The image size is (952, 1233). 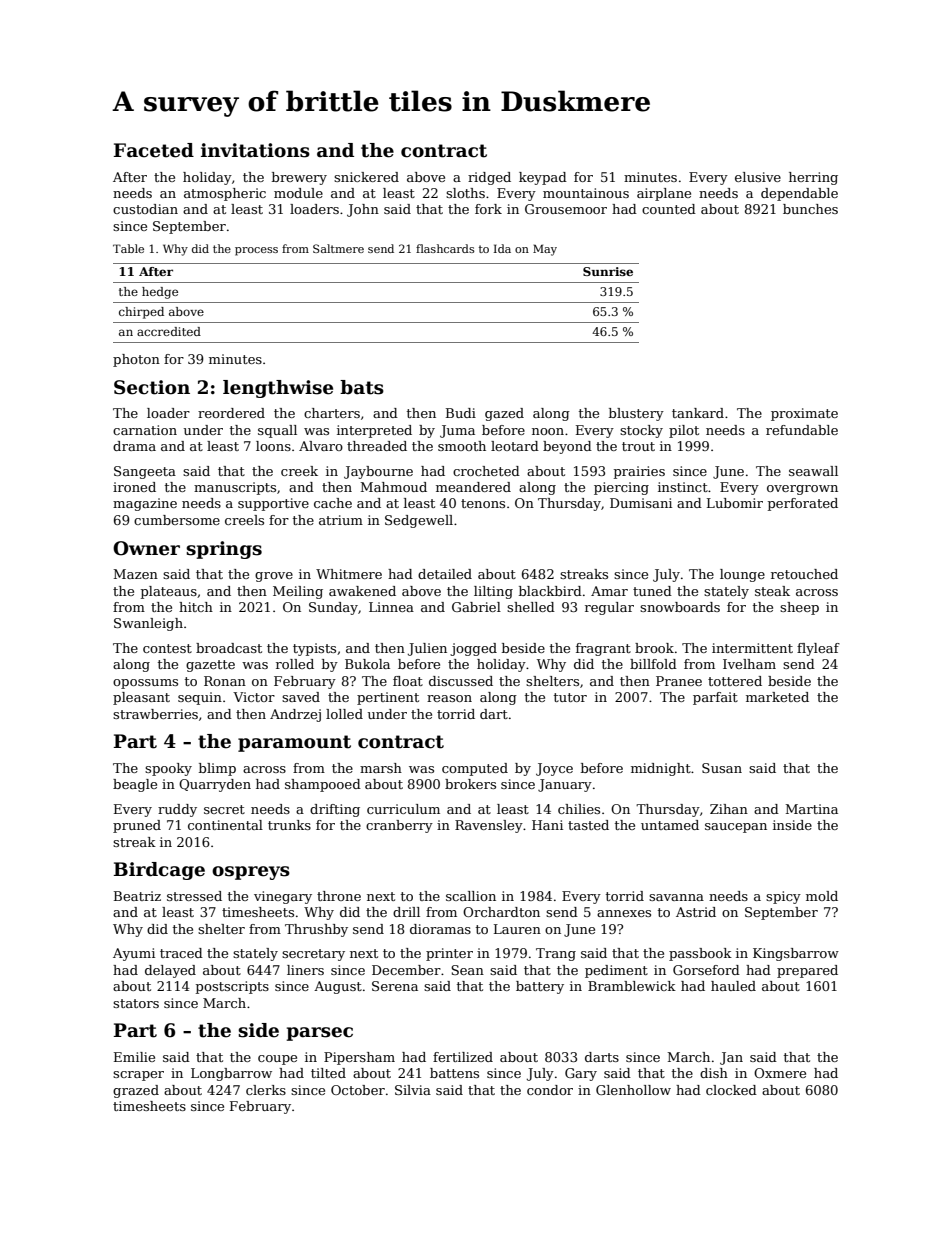 I want to click on elusive, so click(x=758, y=177).
